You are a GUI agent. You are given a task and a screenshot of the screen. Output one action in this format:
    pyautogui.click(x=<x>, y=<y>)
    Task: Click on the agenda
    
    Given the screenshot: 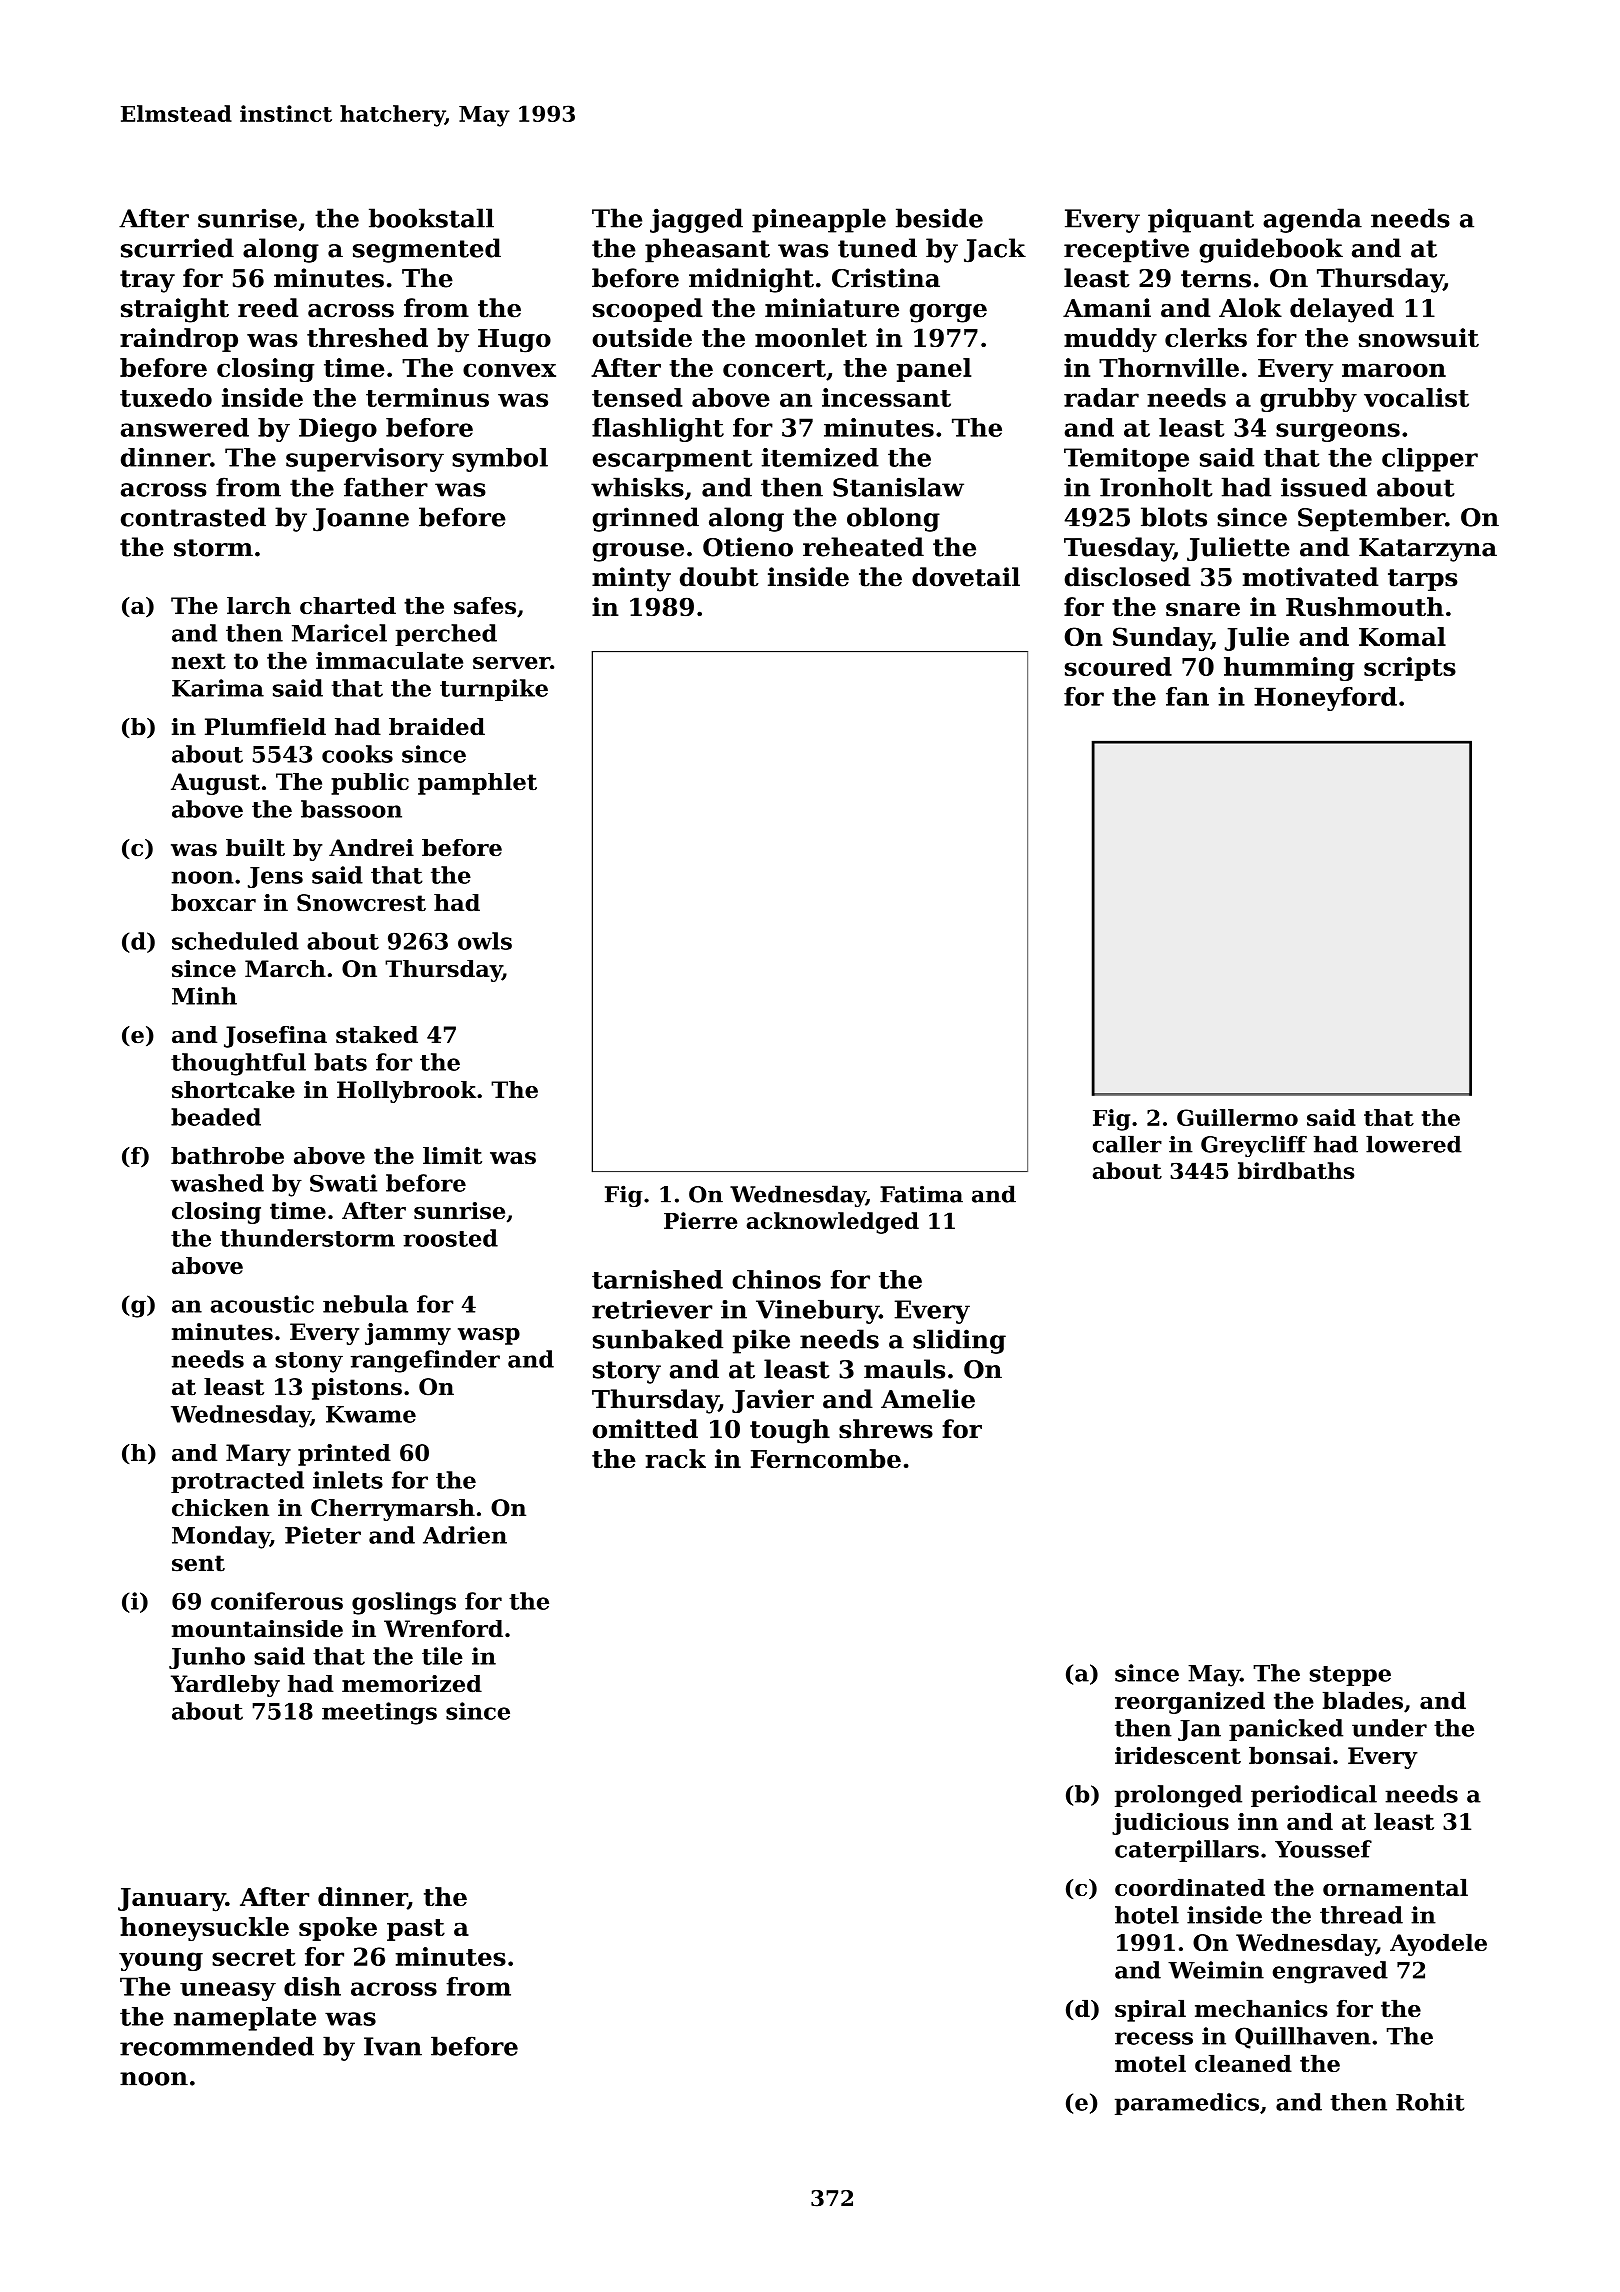 What is the action you would take?
    pyautogui.click(x=1312, y=220)
